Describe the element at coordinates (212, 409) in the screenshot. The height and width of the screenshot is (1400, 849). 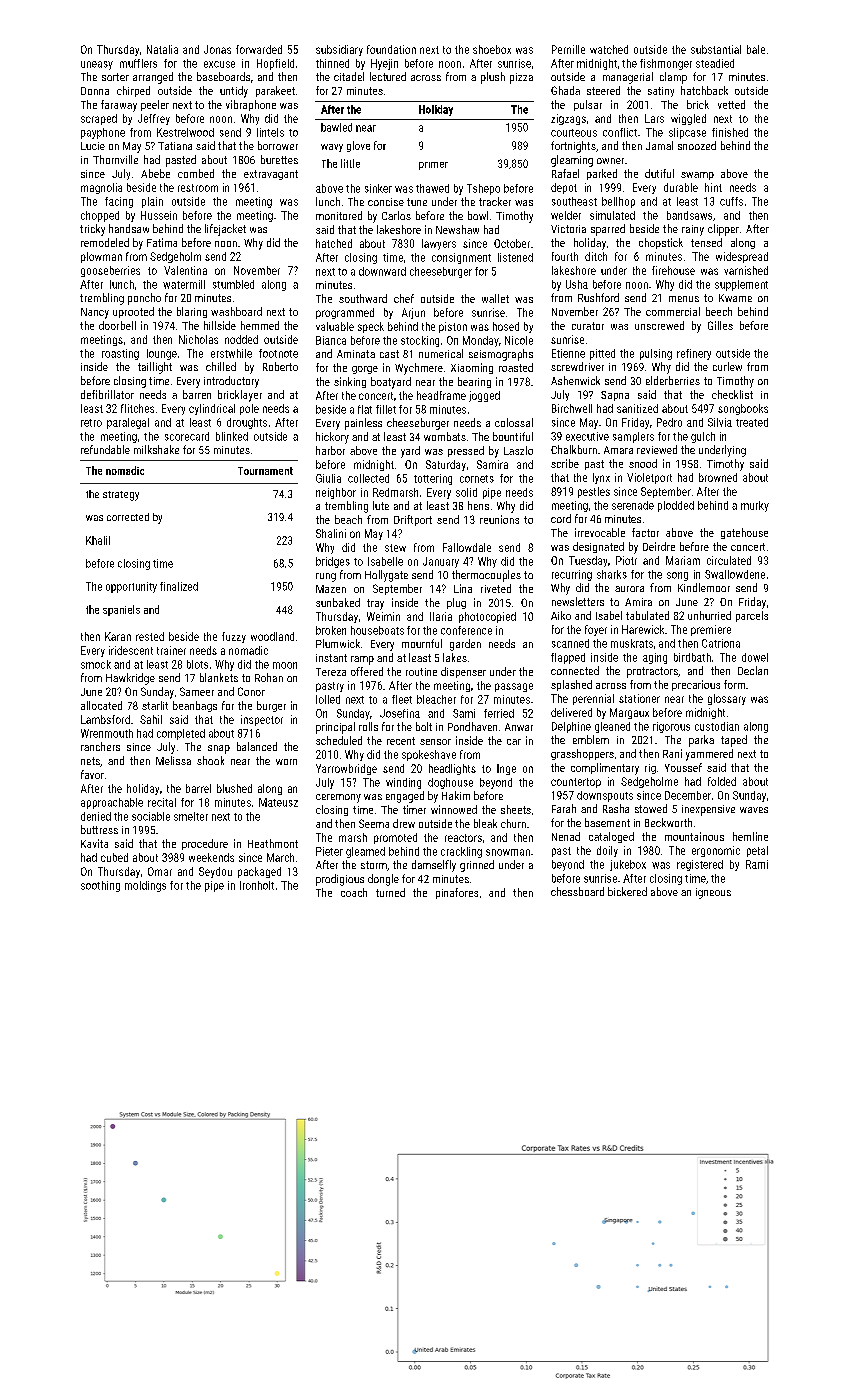
I see `cylindrical` at that location.
